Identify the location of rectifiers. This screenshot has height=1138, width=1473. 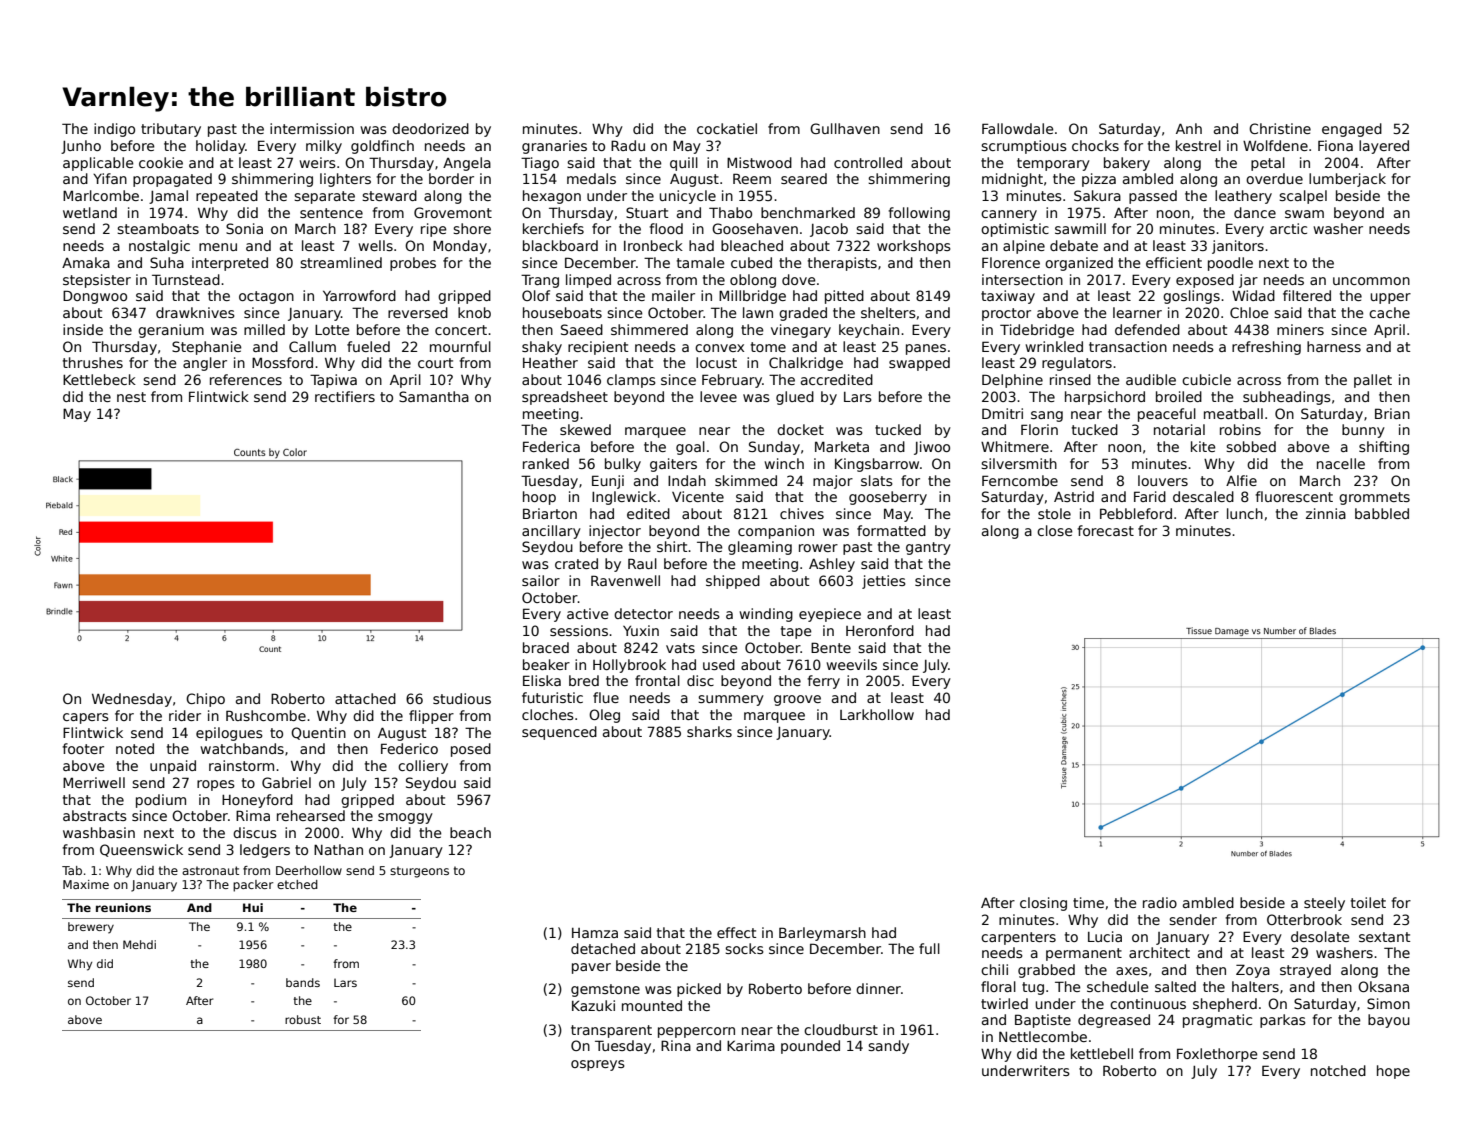
(345, 396).
